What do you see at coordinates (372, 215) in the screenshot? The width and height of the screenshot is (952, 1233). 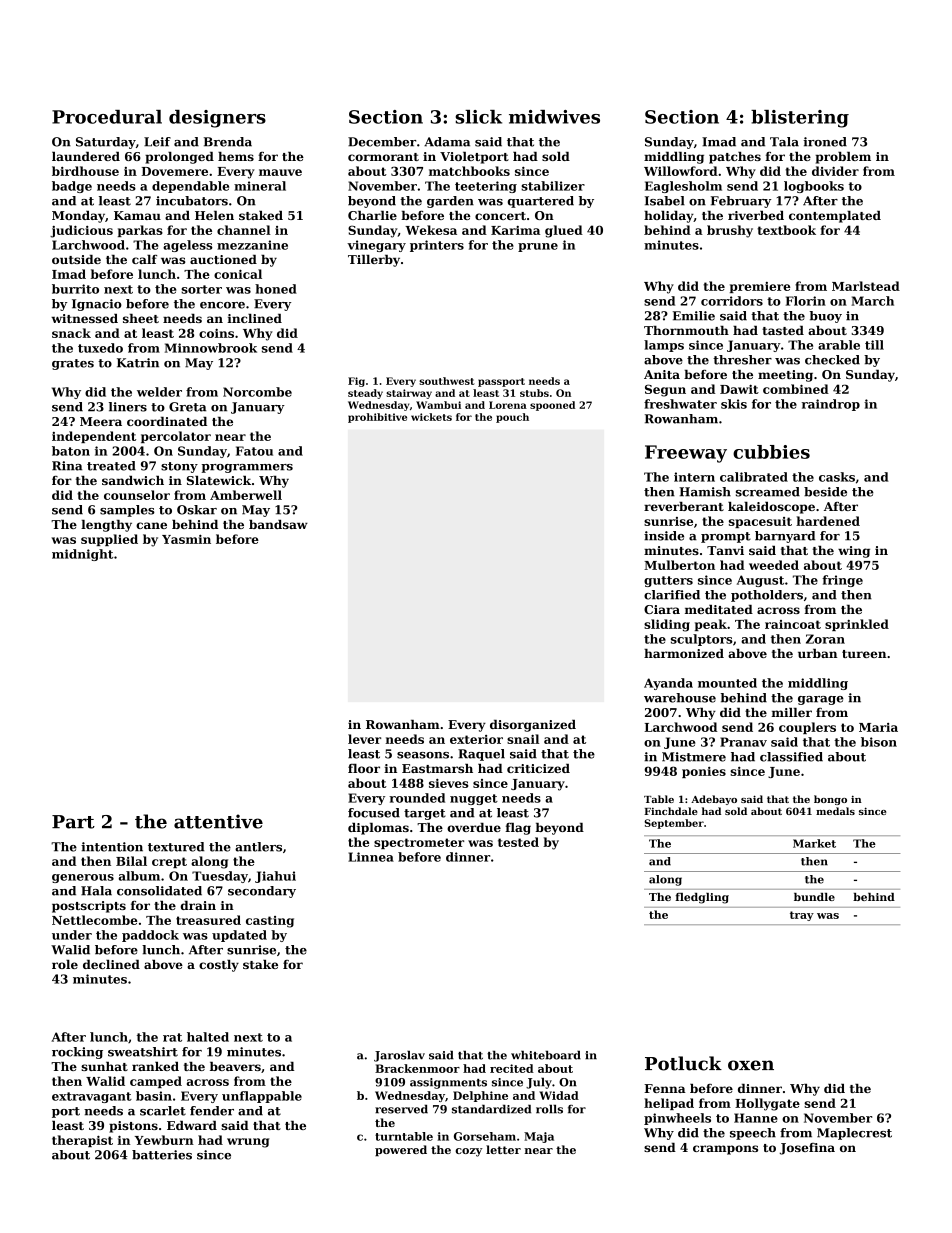 I see `Charlie` at bounding box center [372, 215].
